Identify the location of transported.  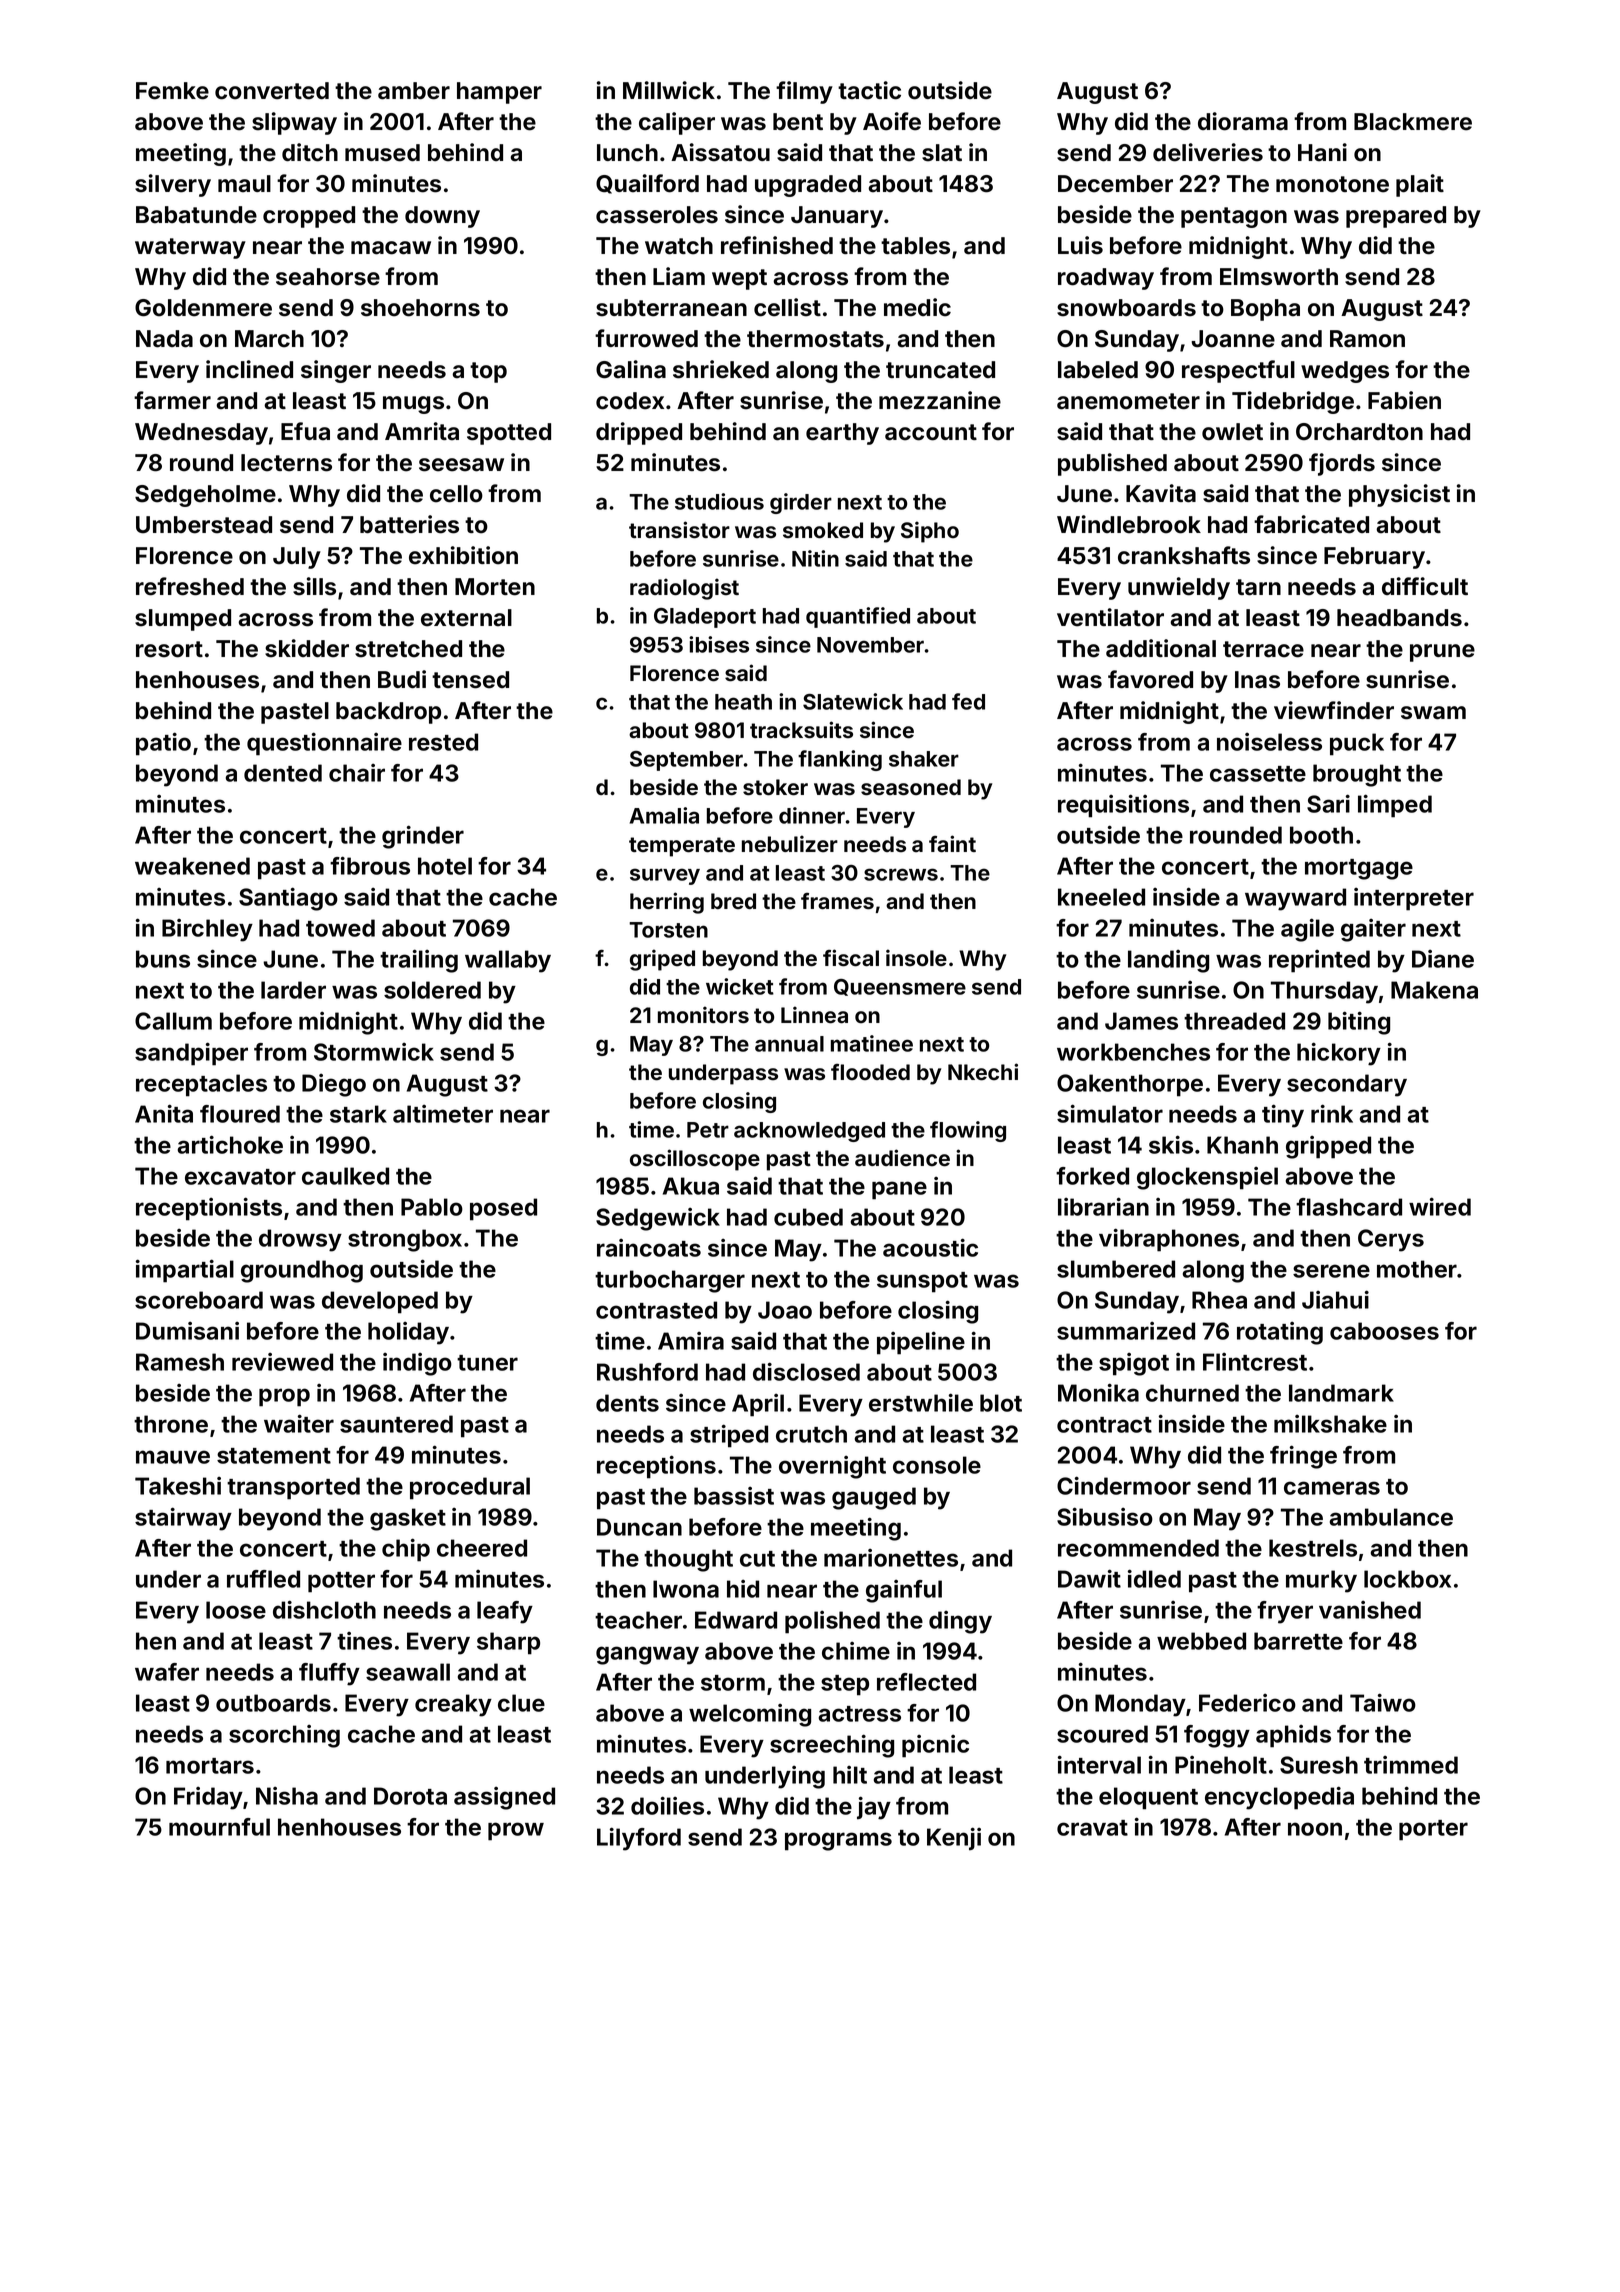
(293, 1488).
